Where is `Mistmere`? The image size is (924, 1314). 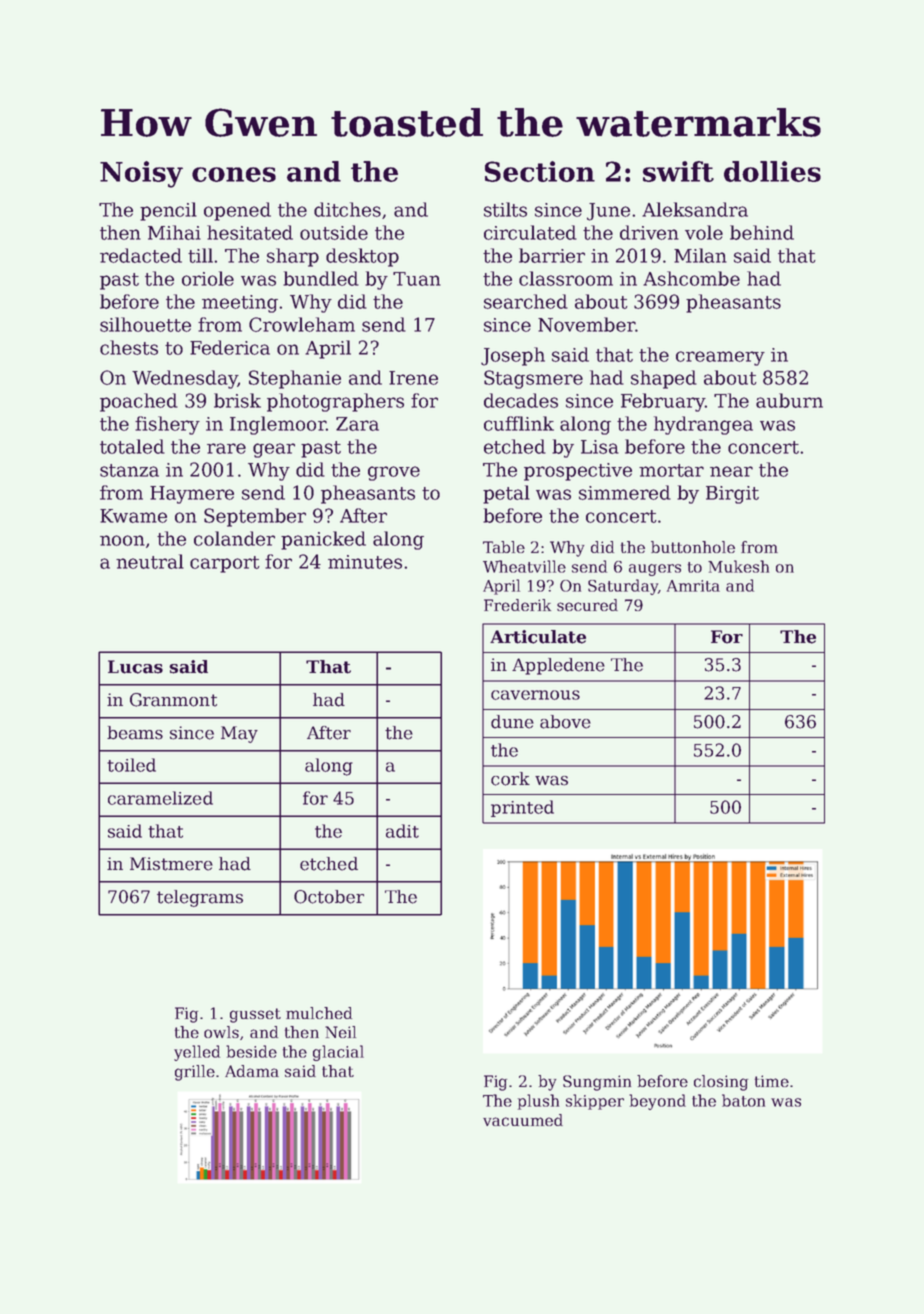 Mistmere is located at coordinates (171, 864).
